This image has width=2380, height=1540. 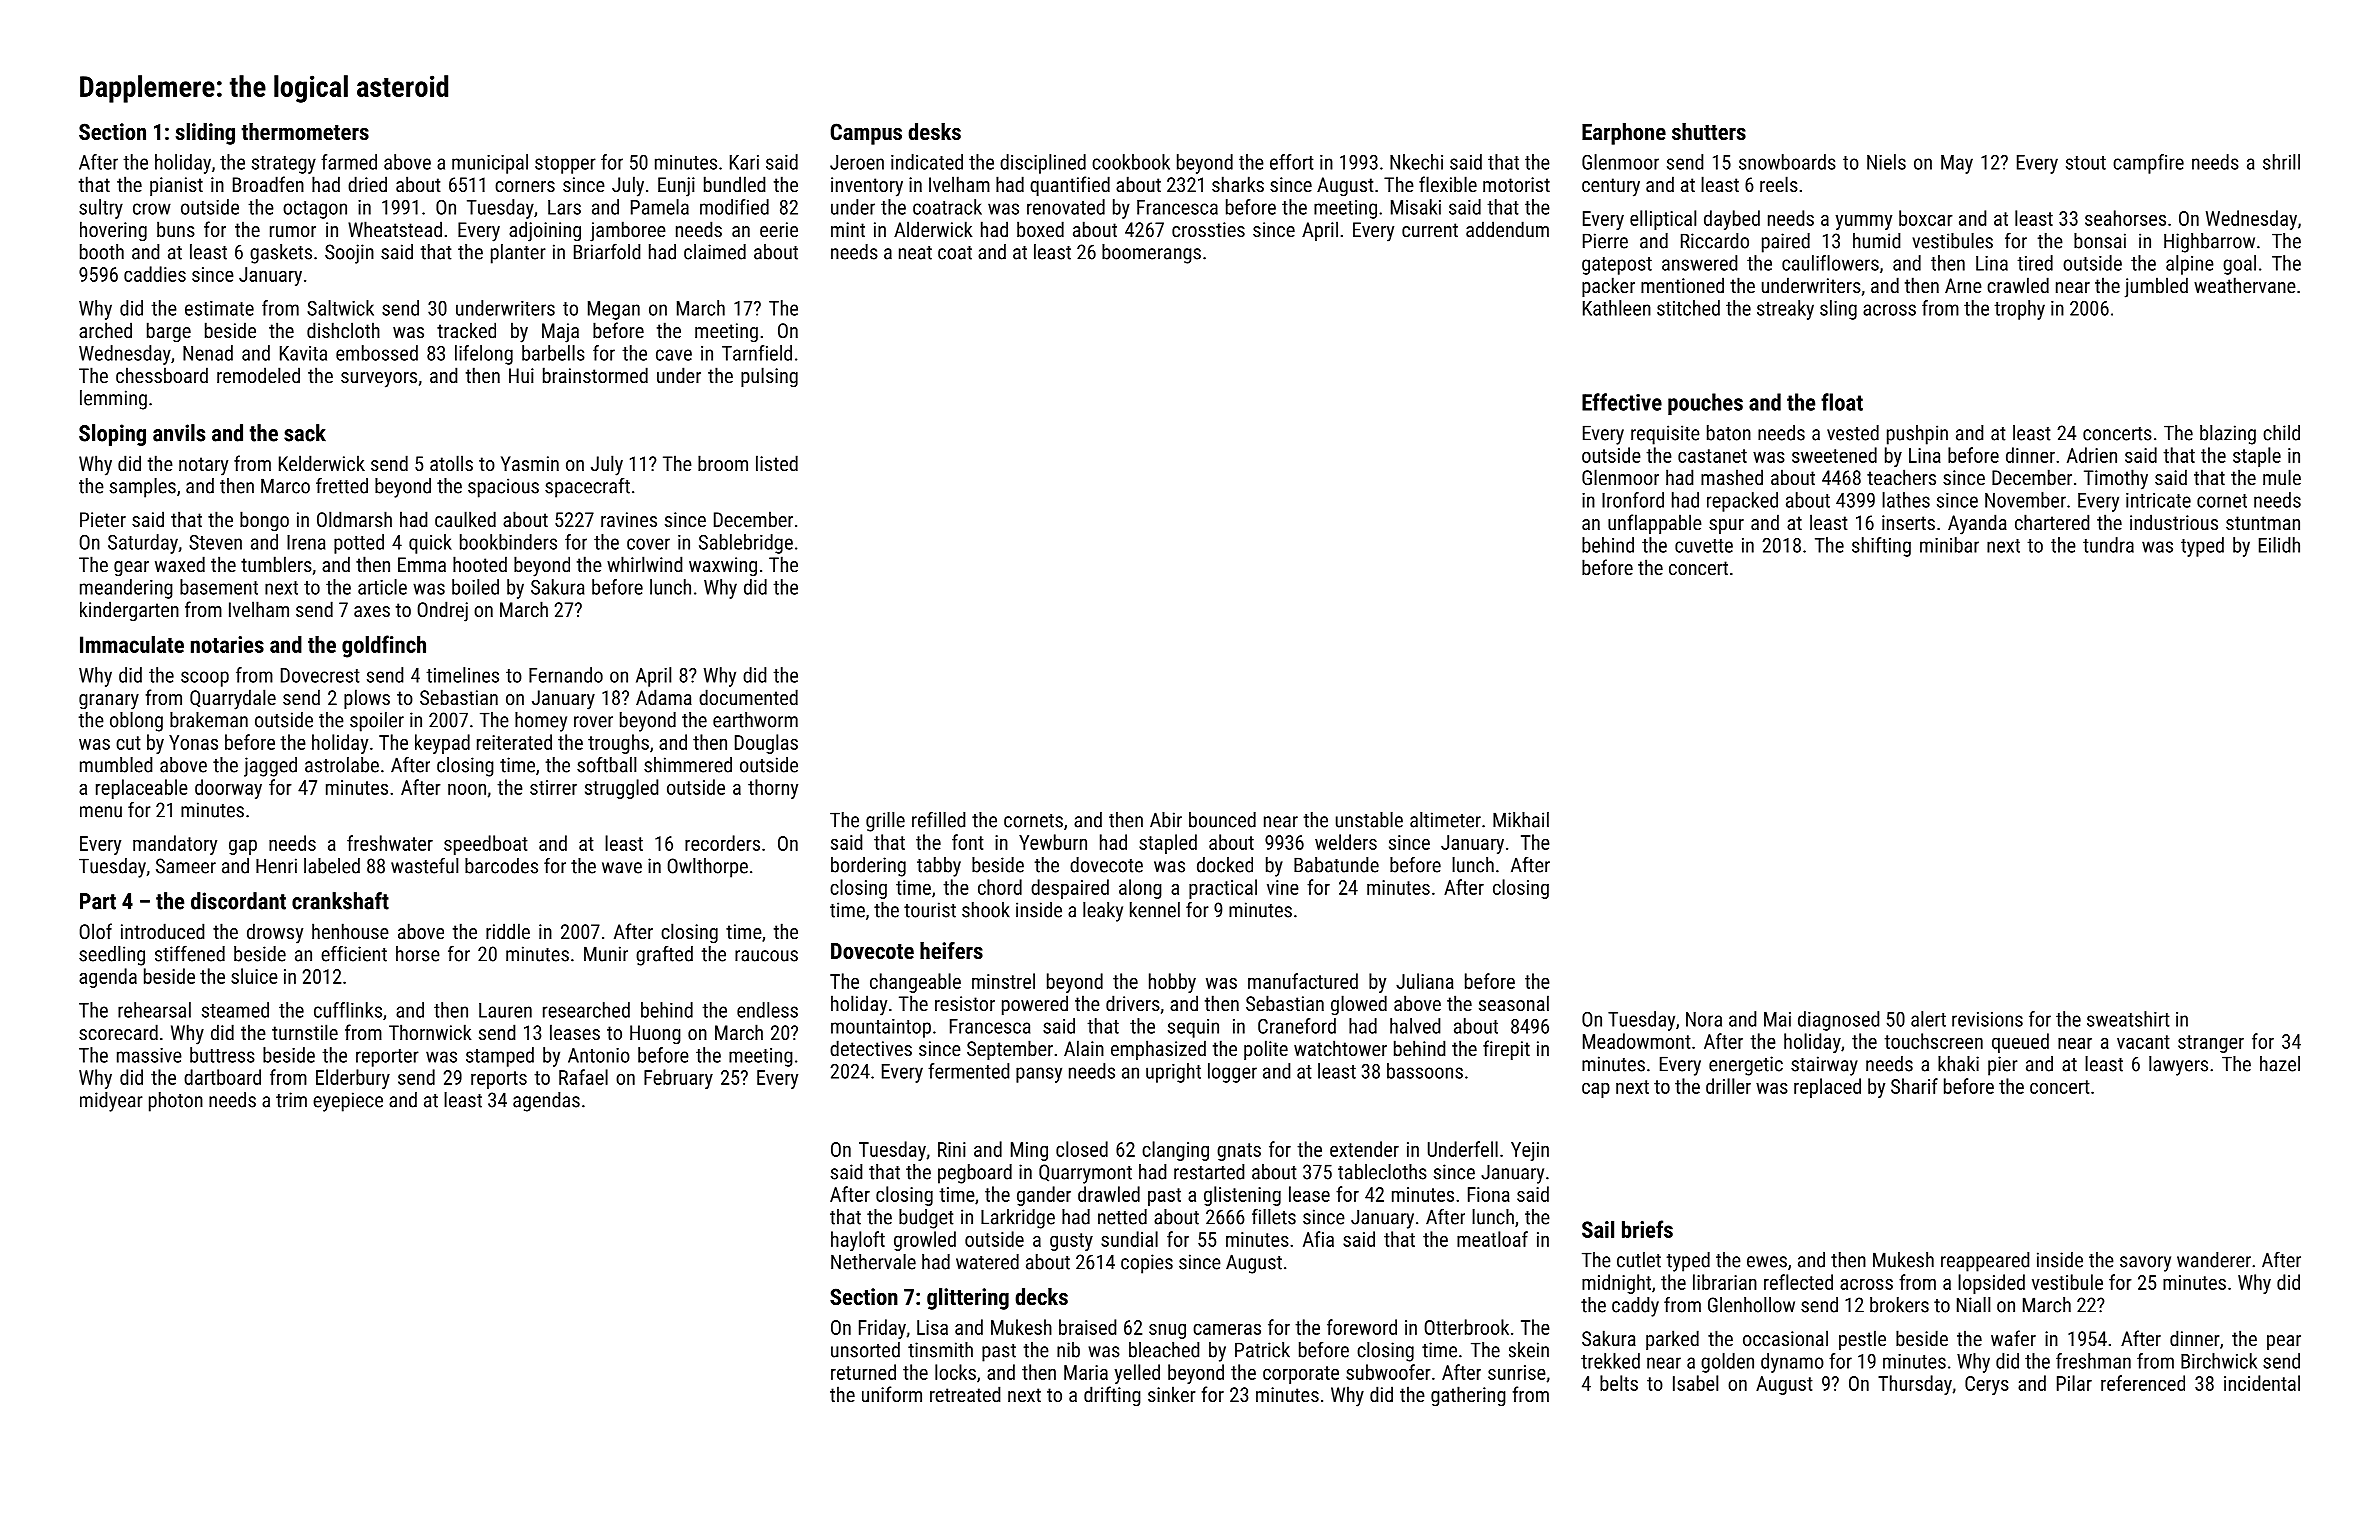 I want to click on Kavita, so click(x=303, y=353).
